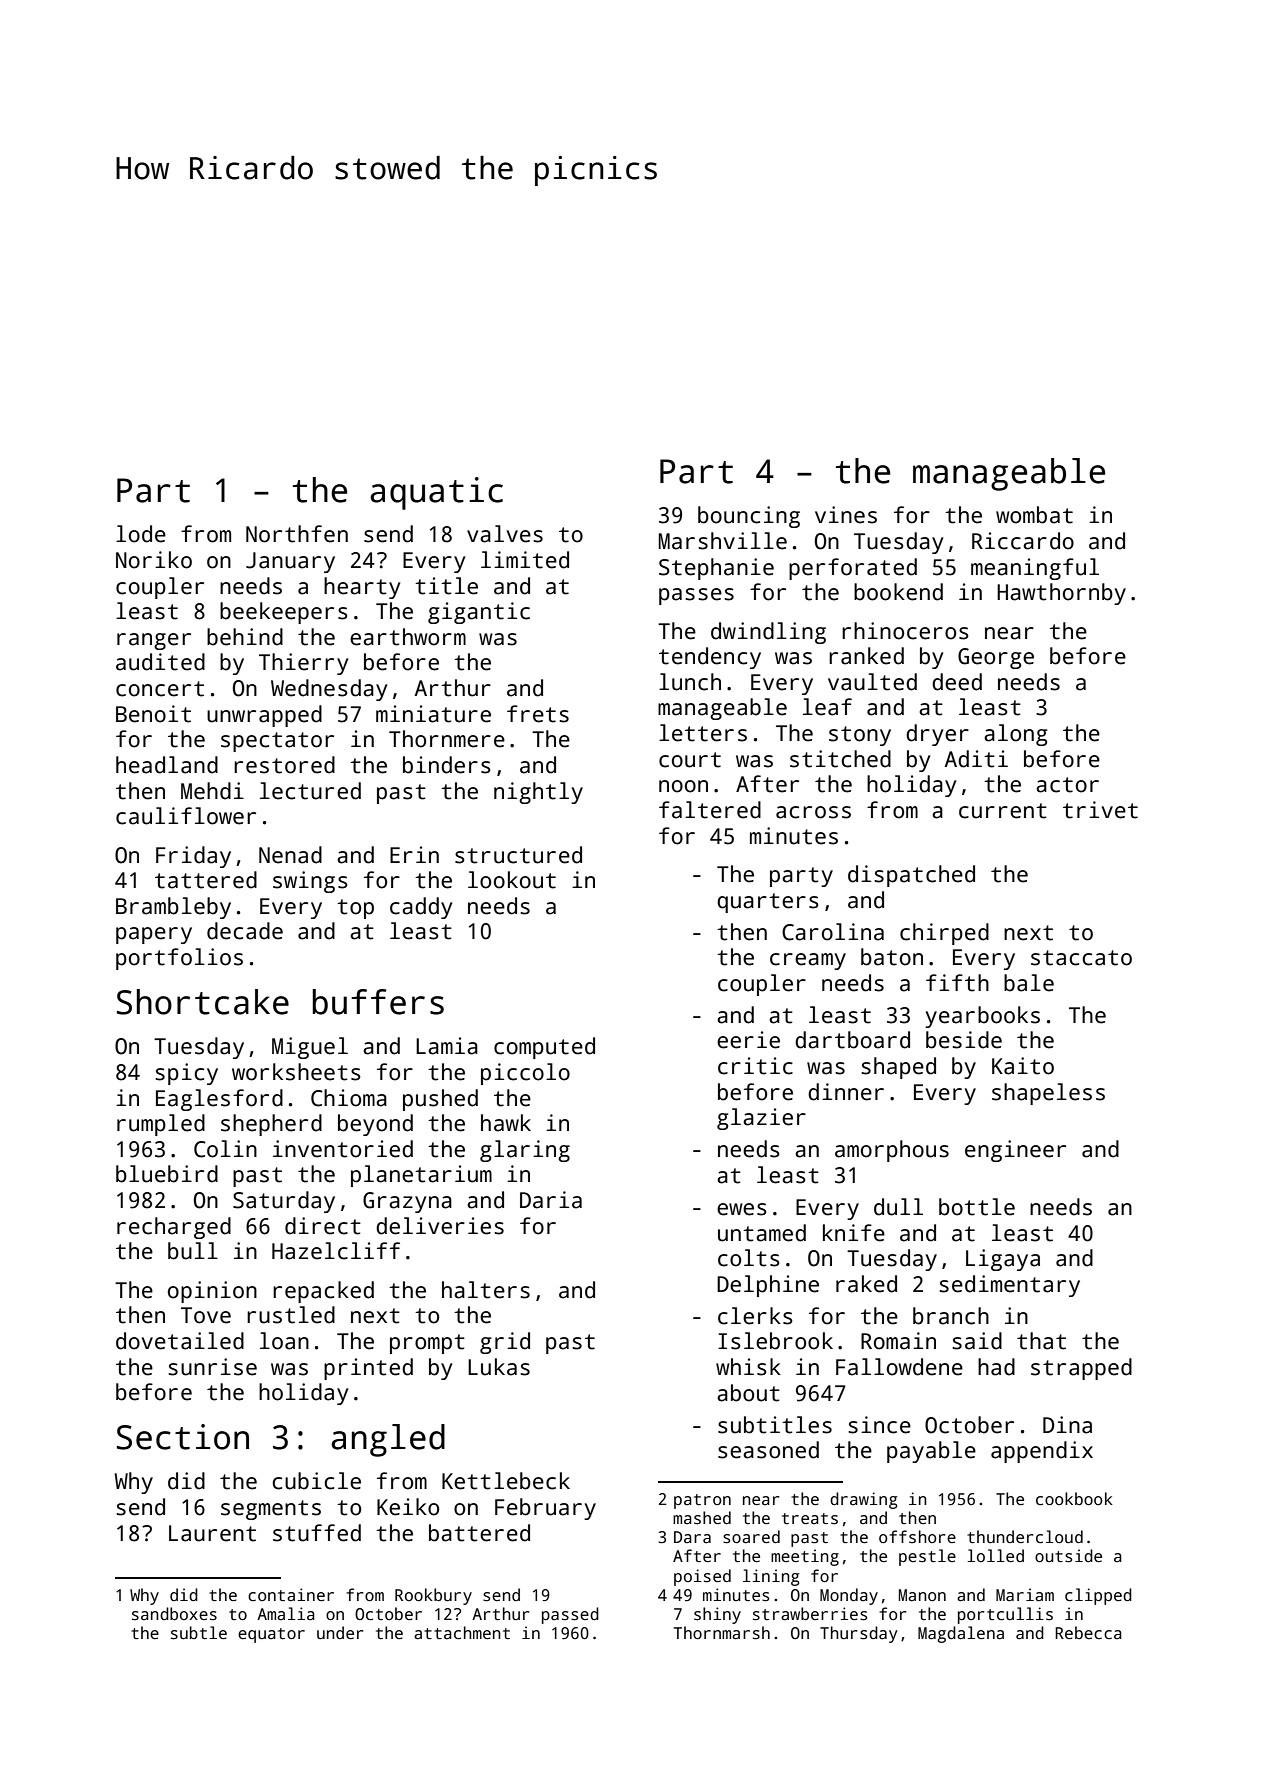 This screenshot has width=1261, height=1783. What do you see at coordinates (525, 560) in the screenshot?
I see `limited` at bounding box center [525, 560].
